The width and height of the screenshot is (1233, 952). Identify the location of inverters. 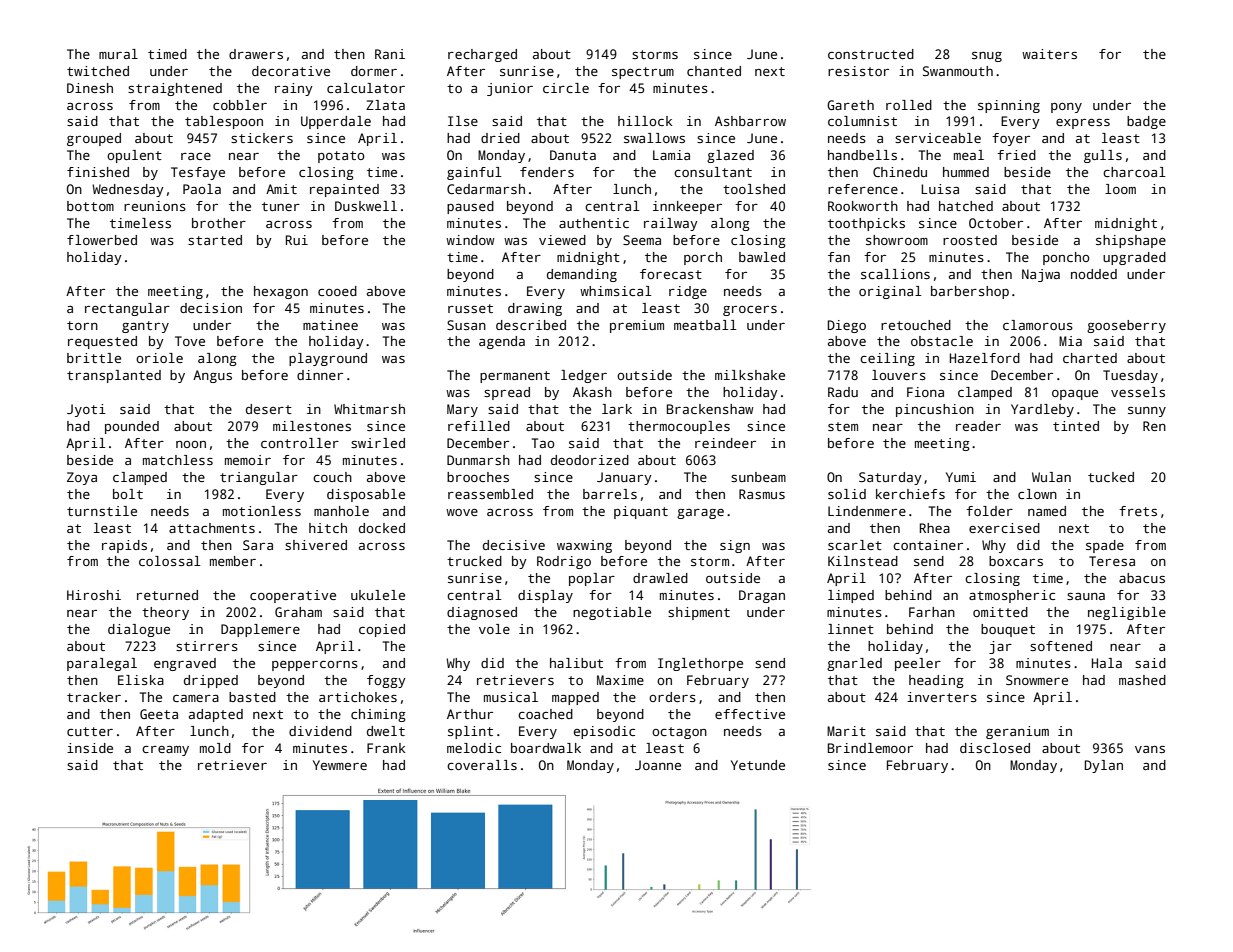
(942, 697).
